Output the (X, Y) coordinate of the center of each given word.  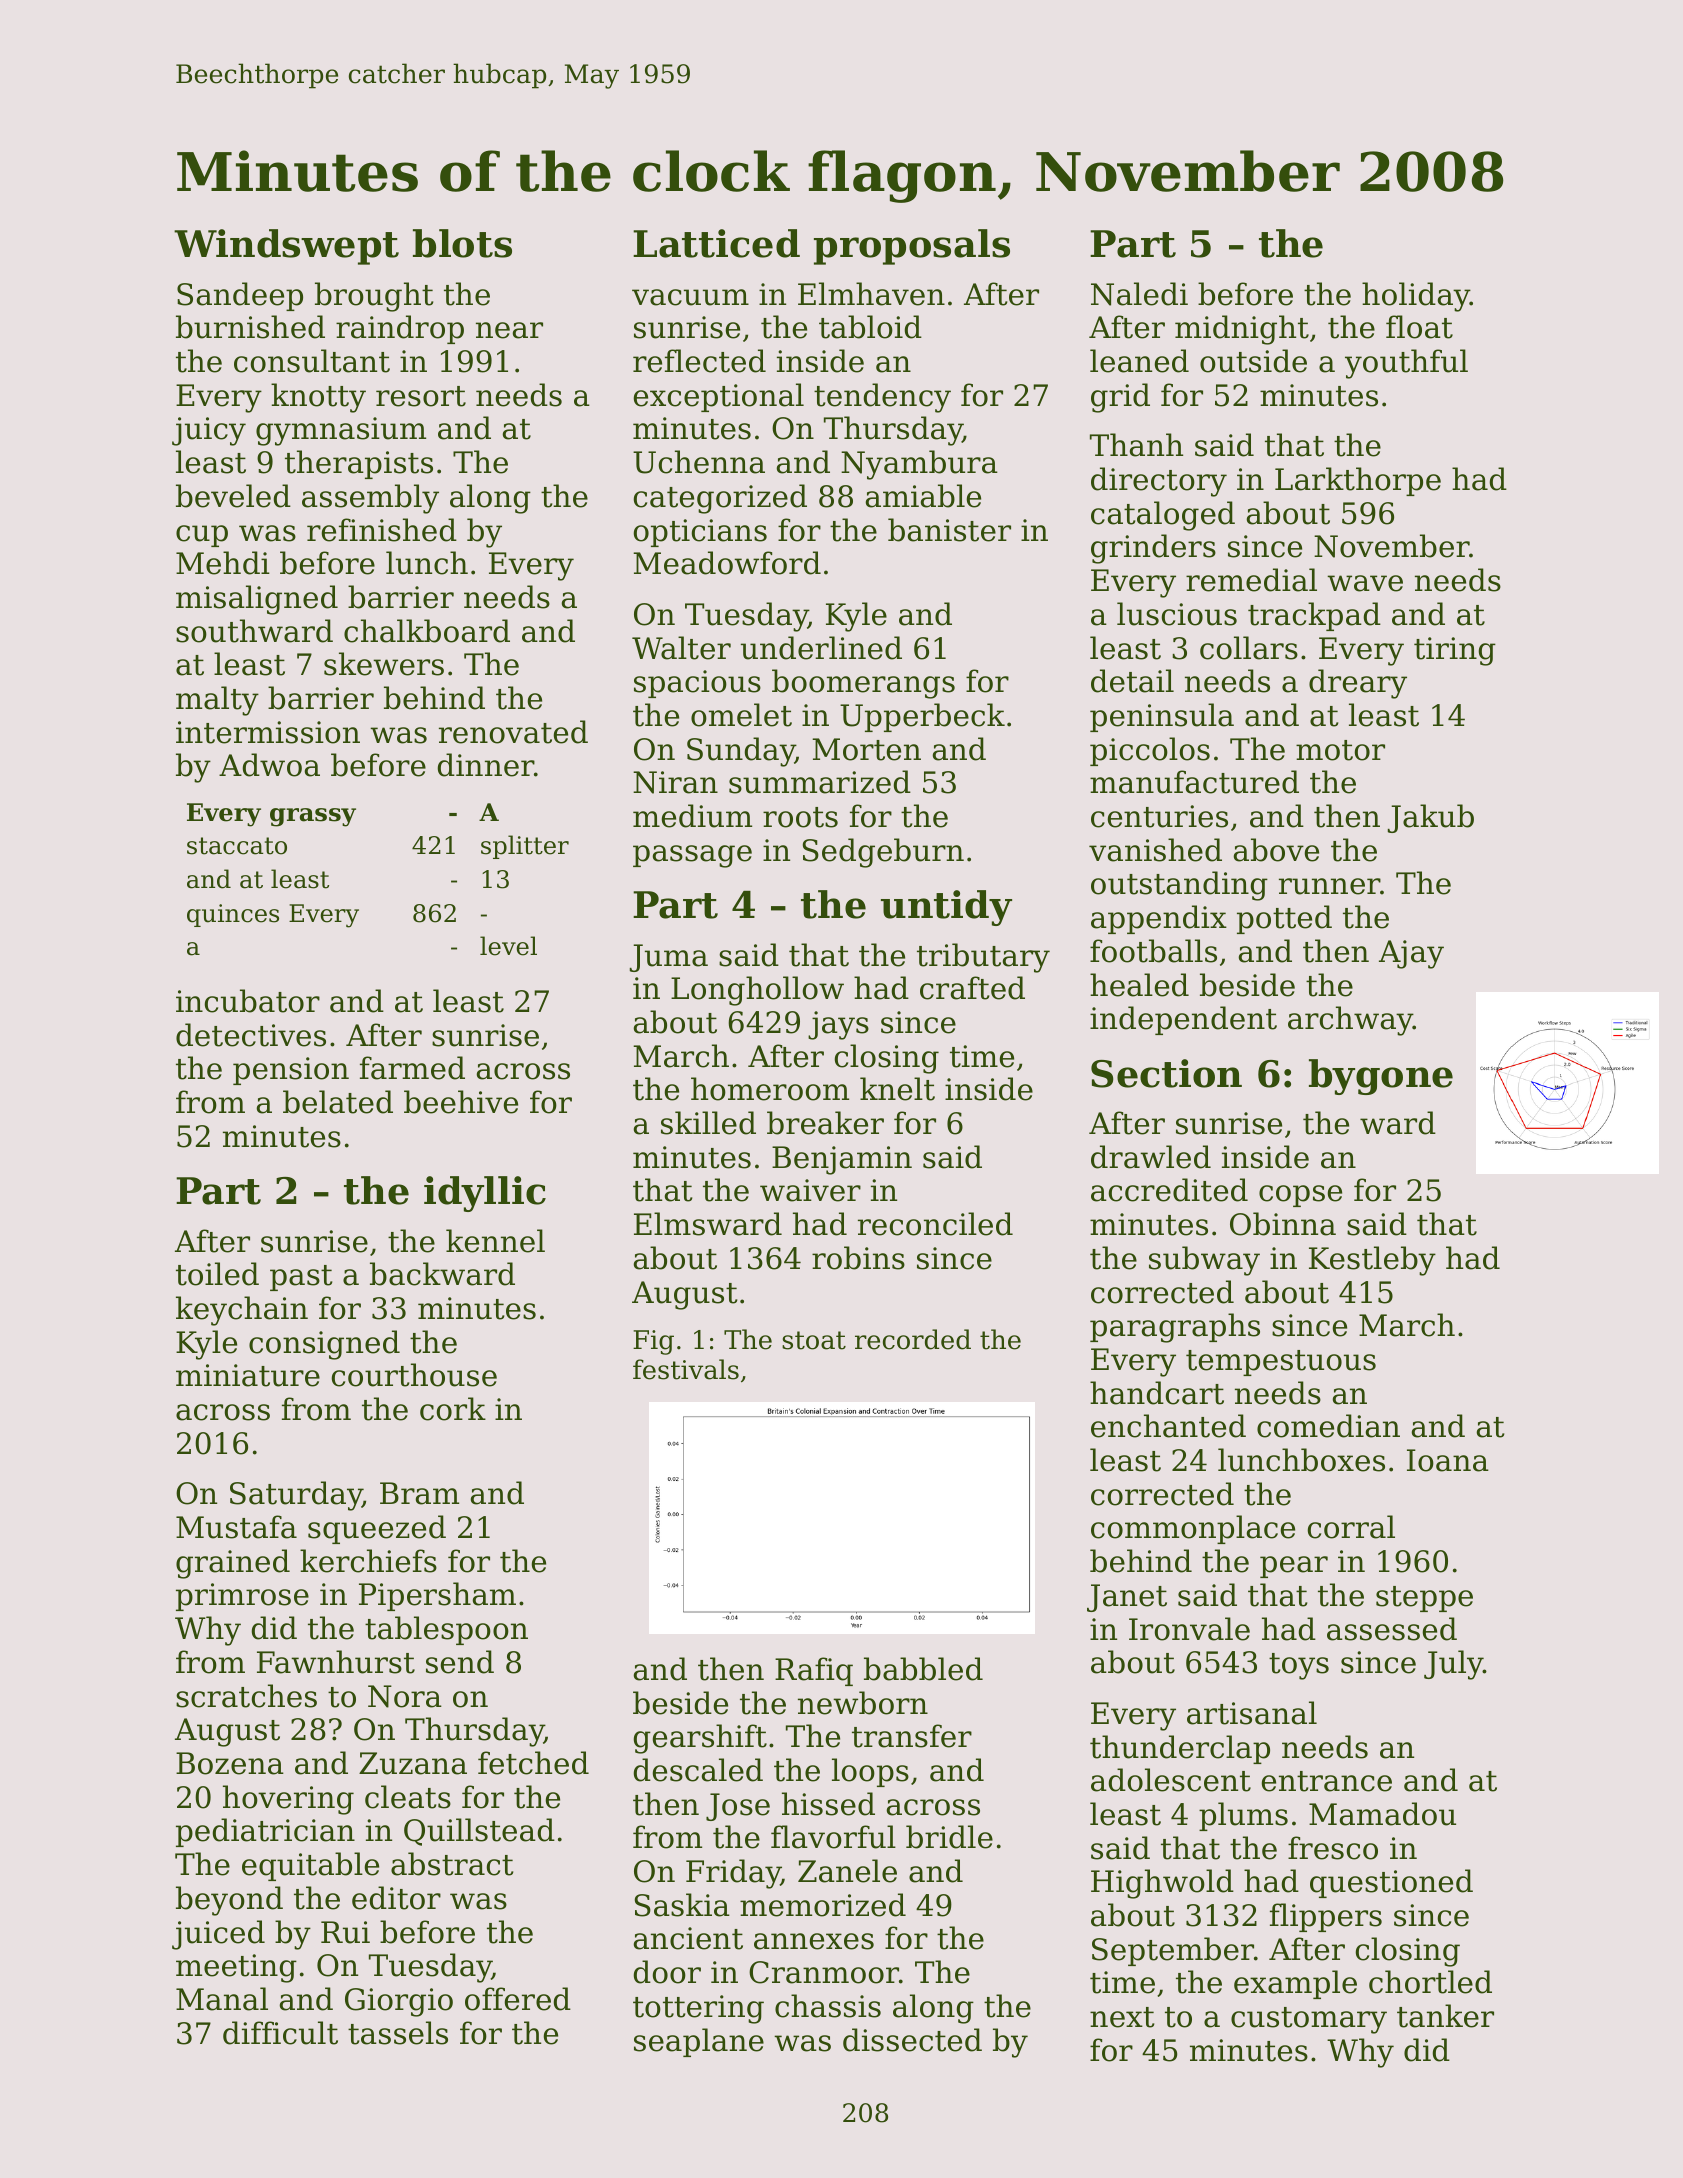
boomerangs (863, 684)
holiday (1416, 297)
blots (462, 243)
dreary (1358, 684)
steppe (1424, 1599)
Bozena (230, 1763)
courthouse (414, 1375)
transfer (912, 1736)
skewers (384, 664)
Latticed (716, 243)
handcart (1157, 1393)
